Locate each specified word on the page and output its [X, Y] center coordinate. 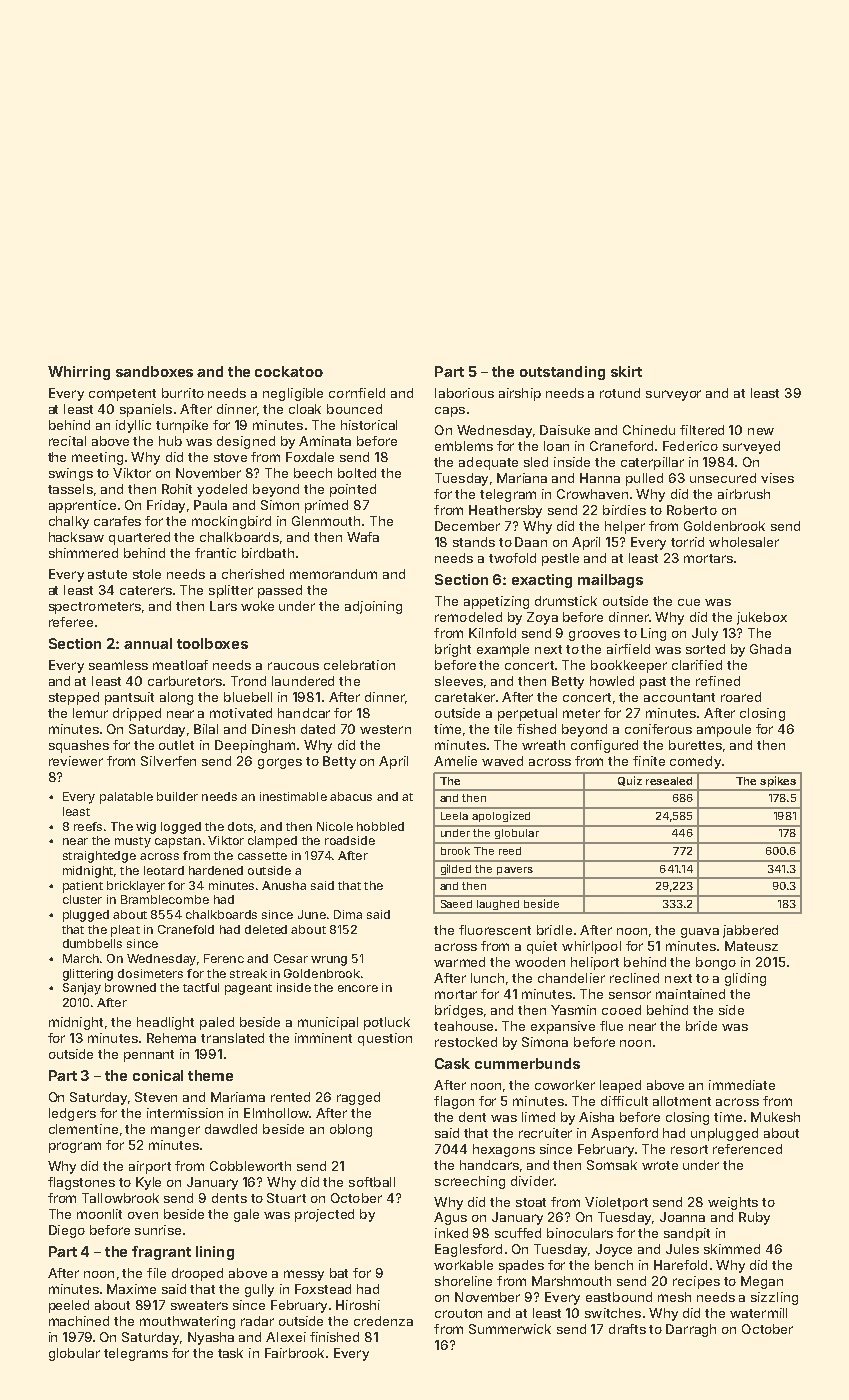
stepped [74, 698]
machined [79, 1321]
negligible [293, 394]
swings [71, 474]
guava [700, 933]
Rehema [171, 1038]
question [385, 1039]
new [761, 431]
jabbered [750, 931]
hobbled [380, 826]
